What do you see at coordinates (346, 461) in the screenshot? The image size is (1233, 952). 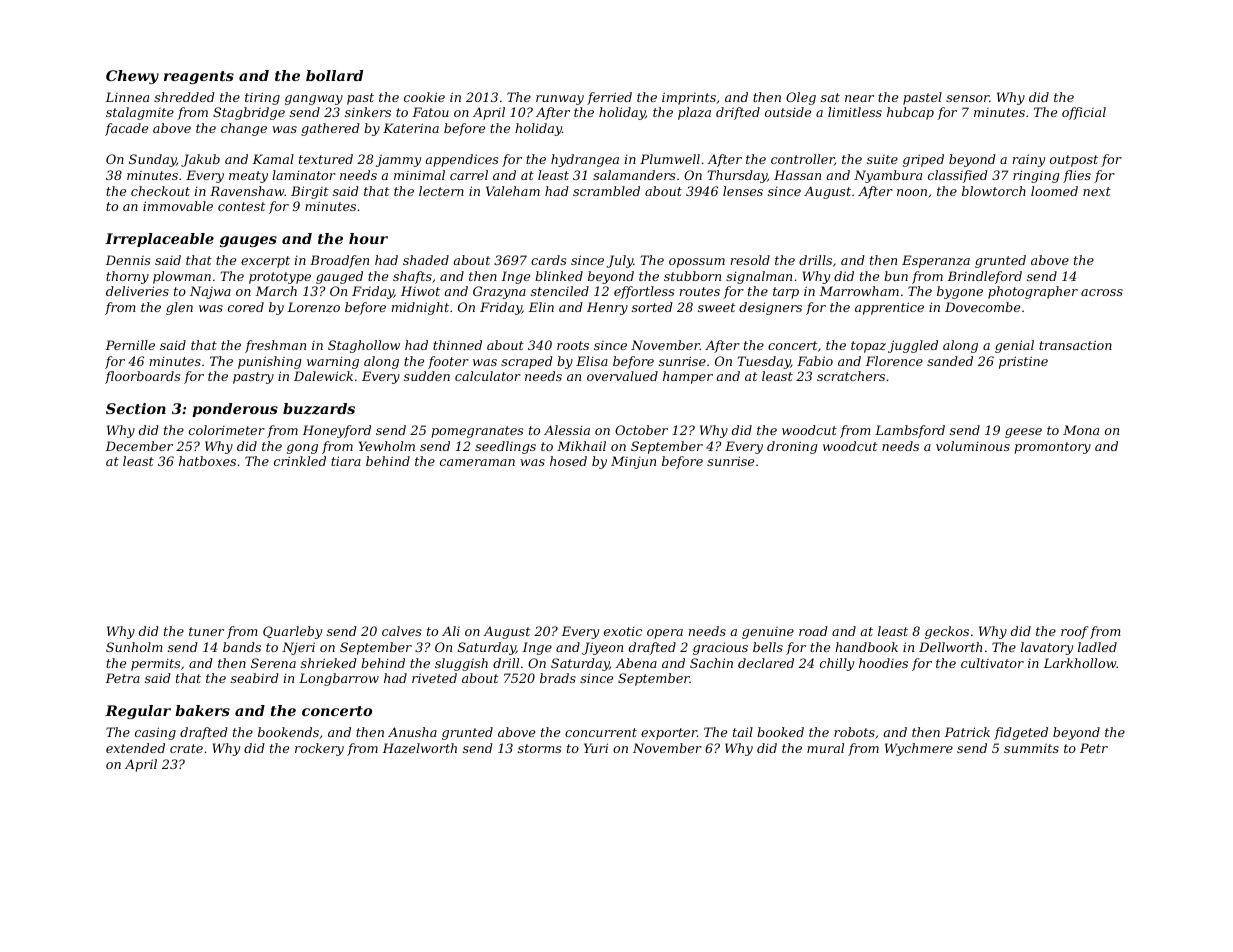 I see `tiara` at bounding box center [346, 461].
